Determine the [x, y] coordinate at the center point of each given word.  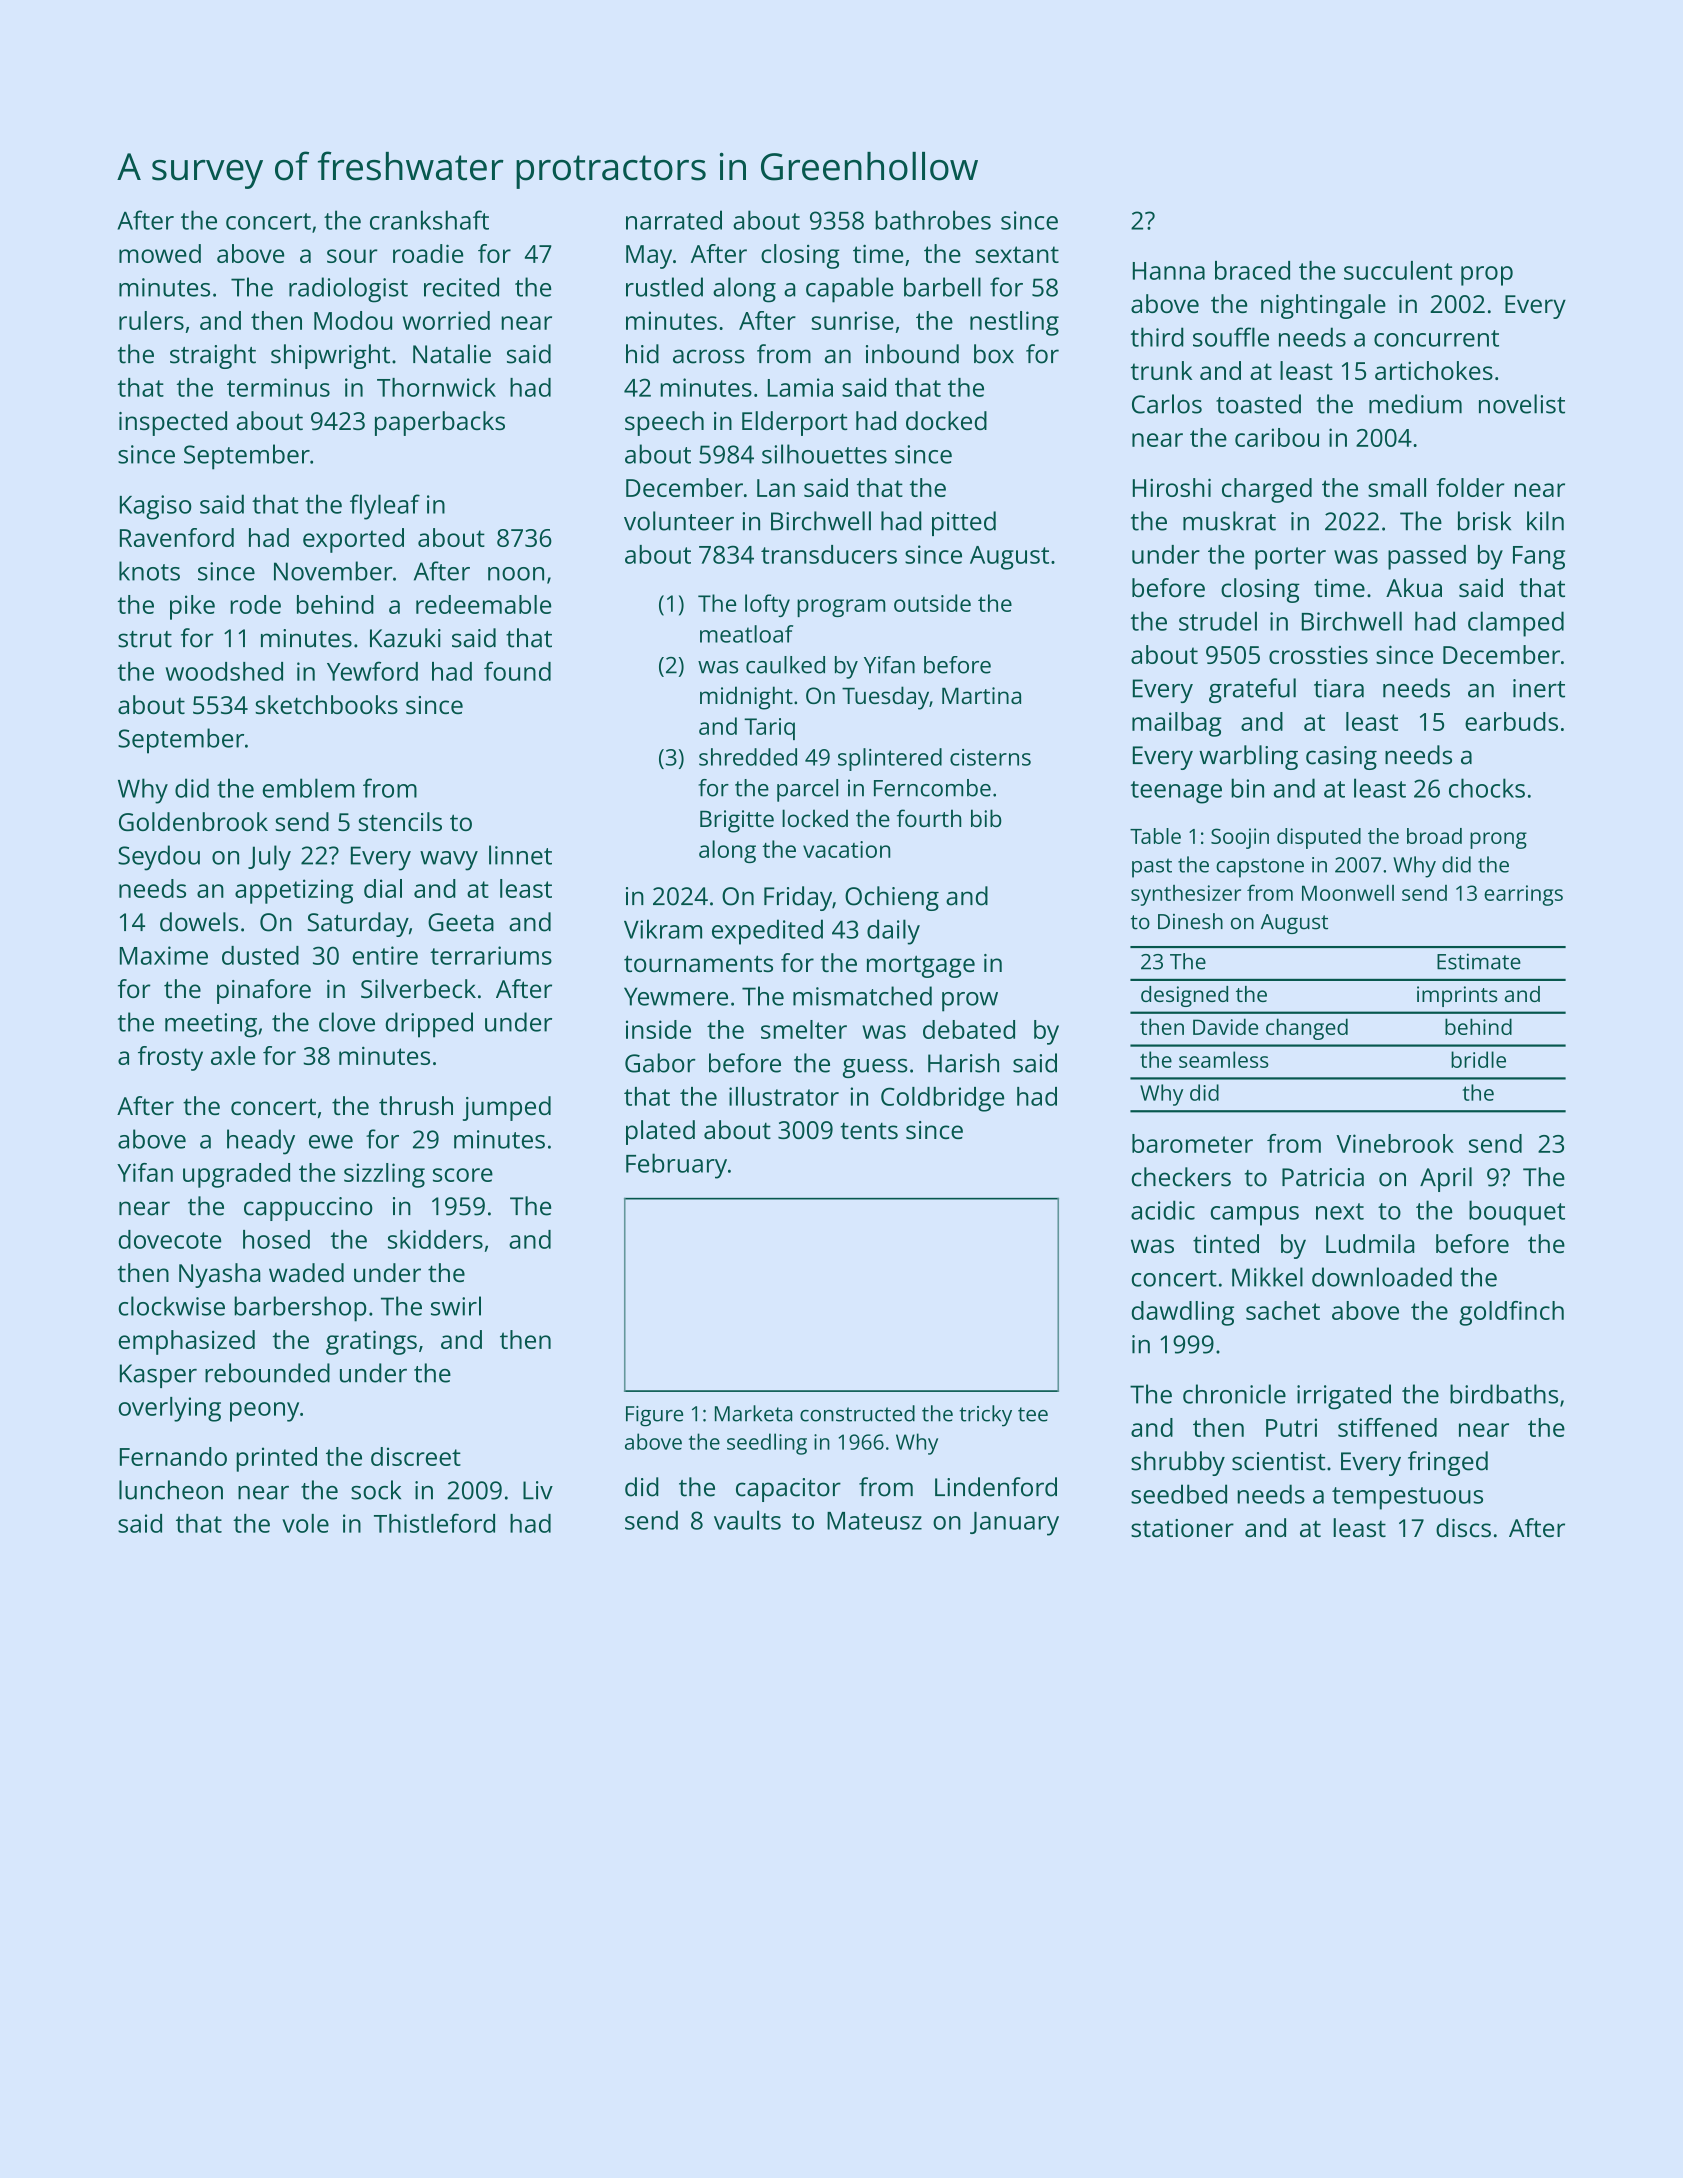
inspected [173, 423]
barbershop [300, 1309]
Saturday [358, 924]
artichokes [1434, 370]
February [676, 1166]
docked [946, 420]
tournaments [698, 963]
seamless [1224, 1059]
